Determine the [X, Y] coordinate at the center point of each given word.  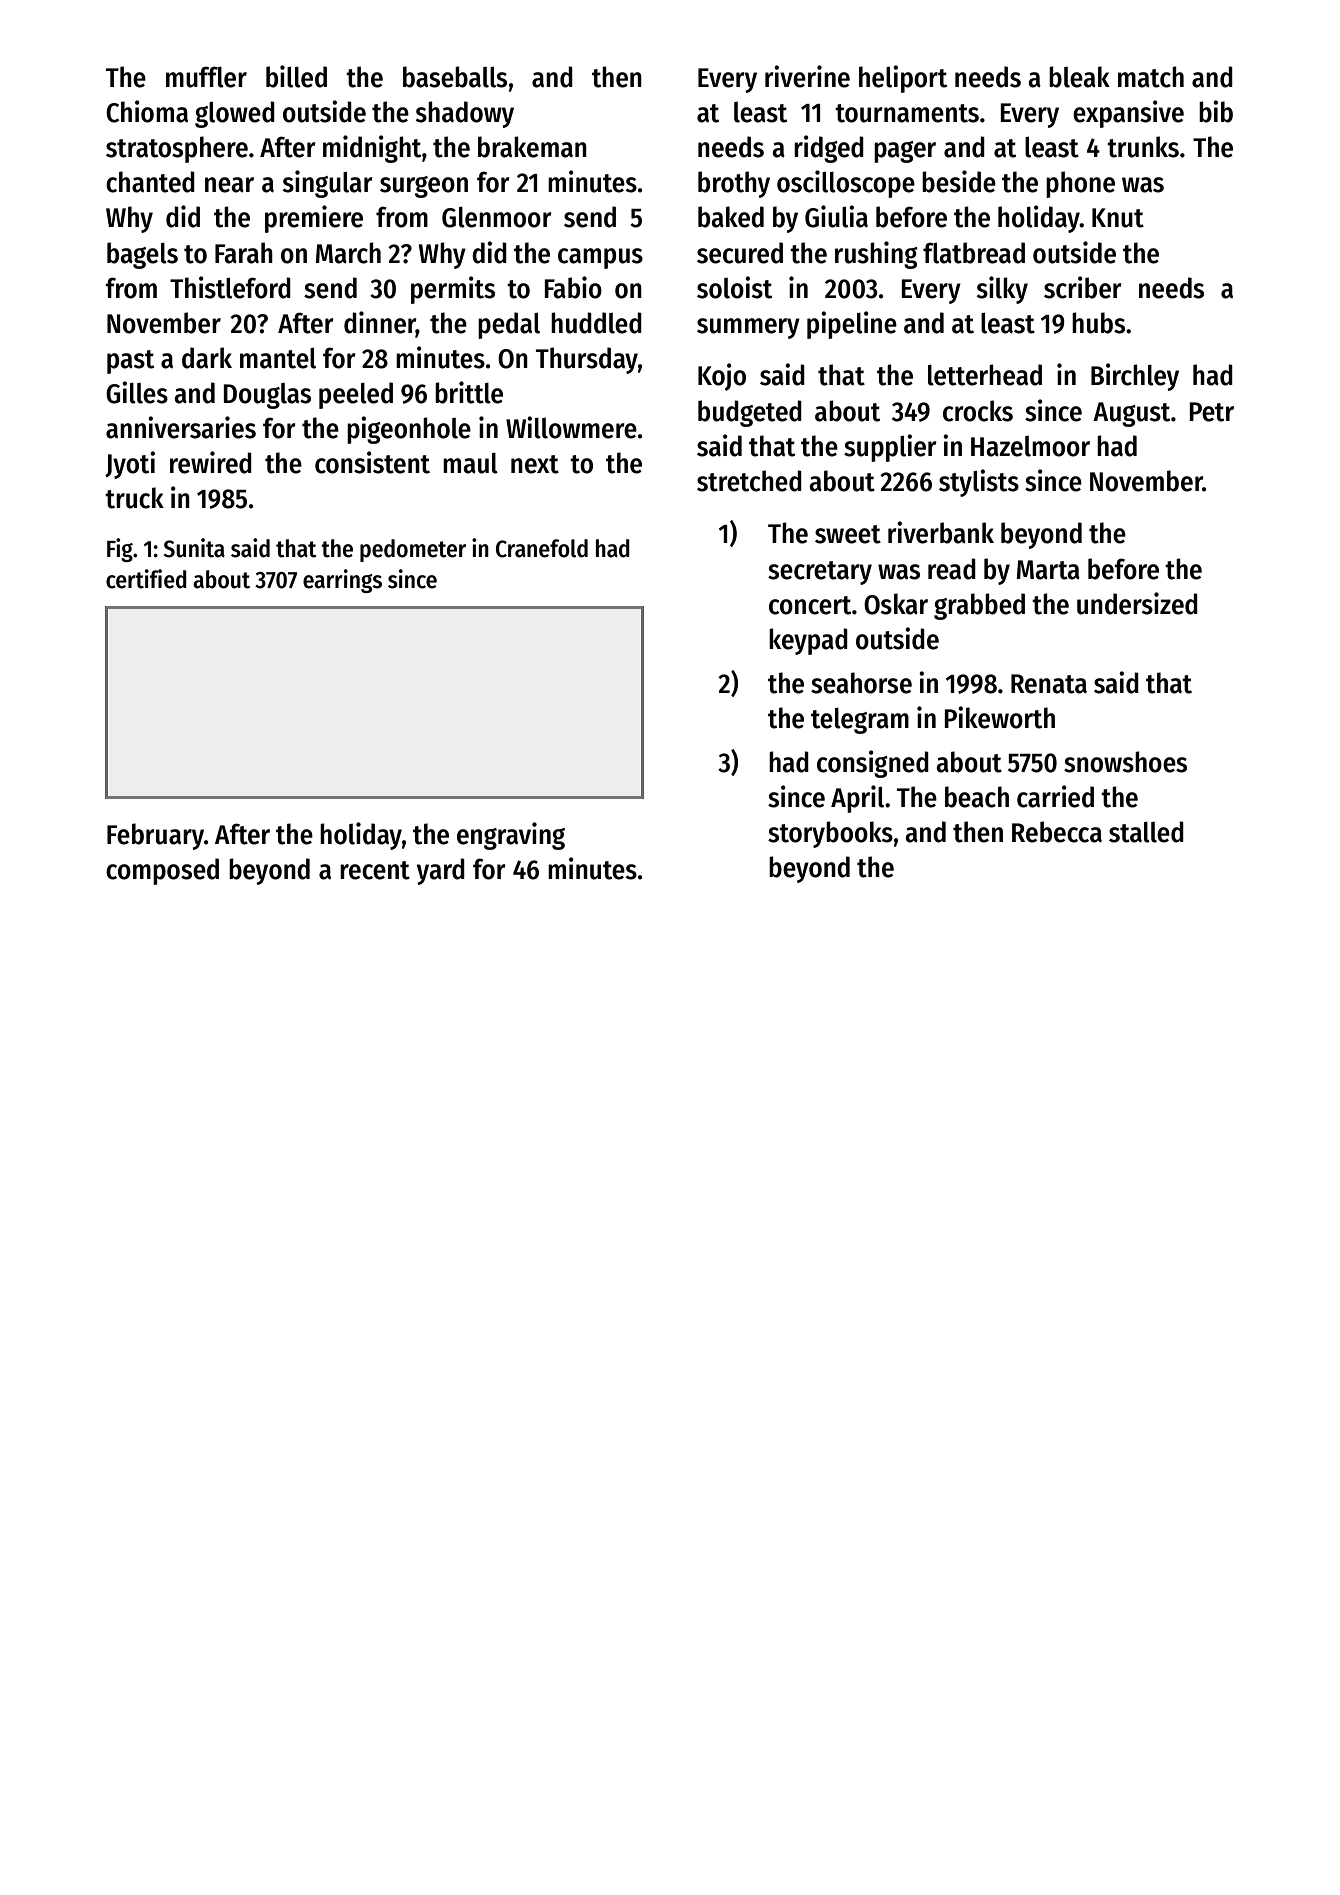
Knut [1118, 218]
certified [146, 579]
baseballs [455, 77]
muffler [206, 77]
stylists [979, 483]
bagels [142, 255]
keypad [808, 641]
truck [134, 498]
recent [375, 870]
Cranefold [542, 548]
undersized [1137, 603]
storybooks [830, 834]
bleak [1079, 77]
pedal [509, 325]
